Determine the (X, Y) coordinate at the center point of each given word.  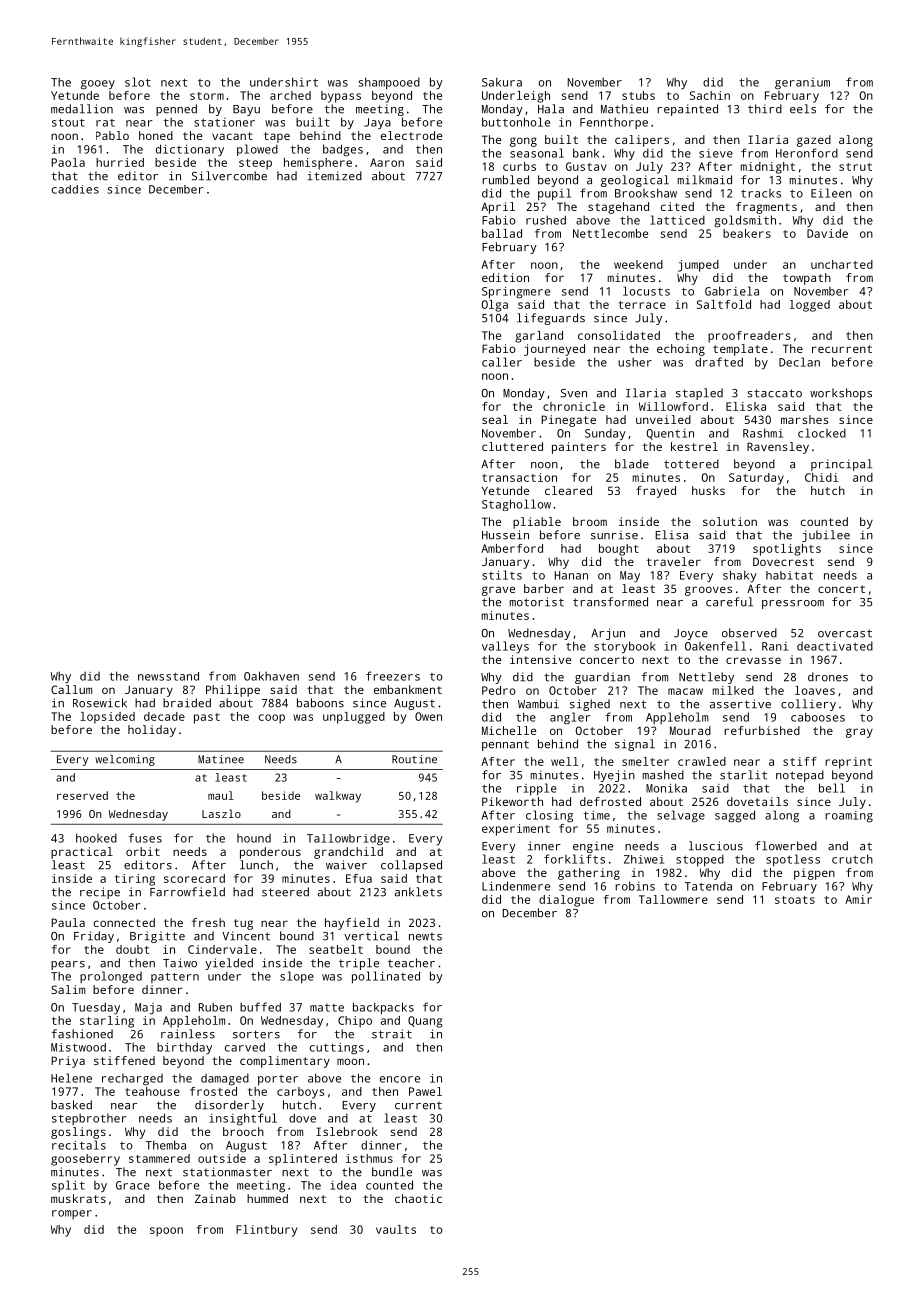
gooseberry (85, 1160)
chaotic (418, 1198)
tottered (691, 464)
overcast (845, 633)
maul (221, 795)
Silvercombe (229, 176)
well (564, 761)
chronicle (574, 406)
